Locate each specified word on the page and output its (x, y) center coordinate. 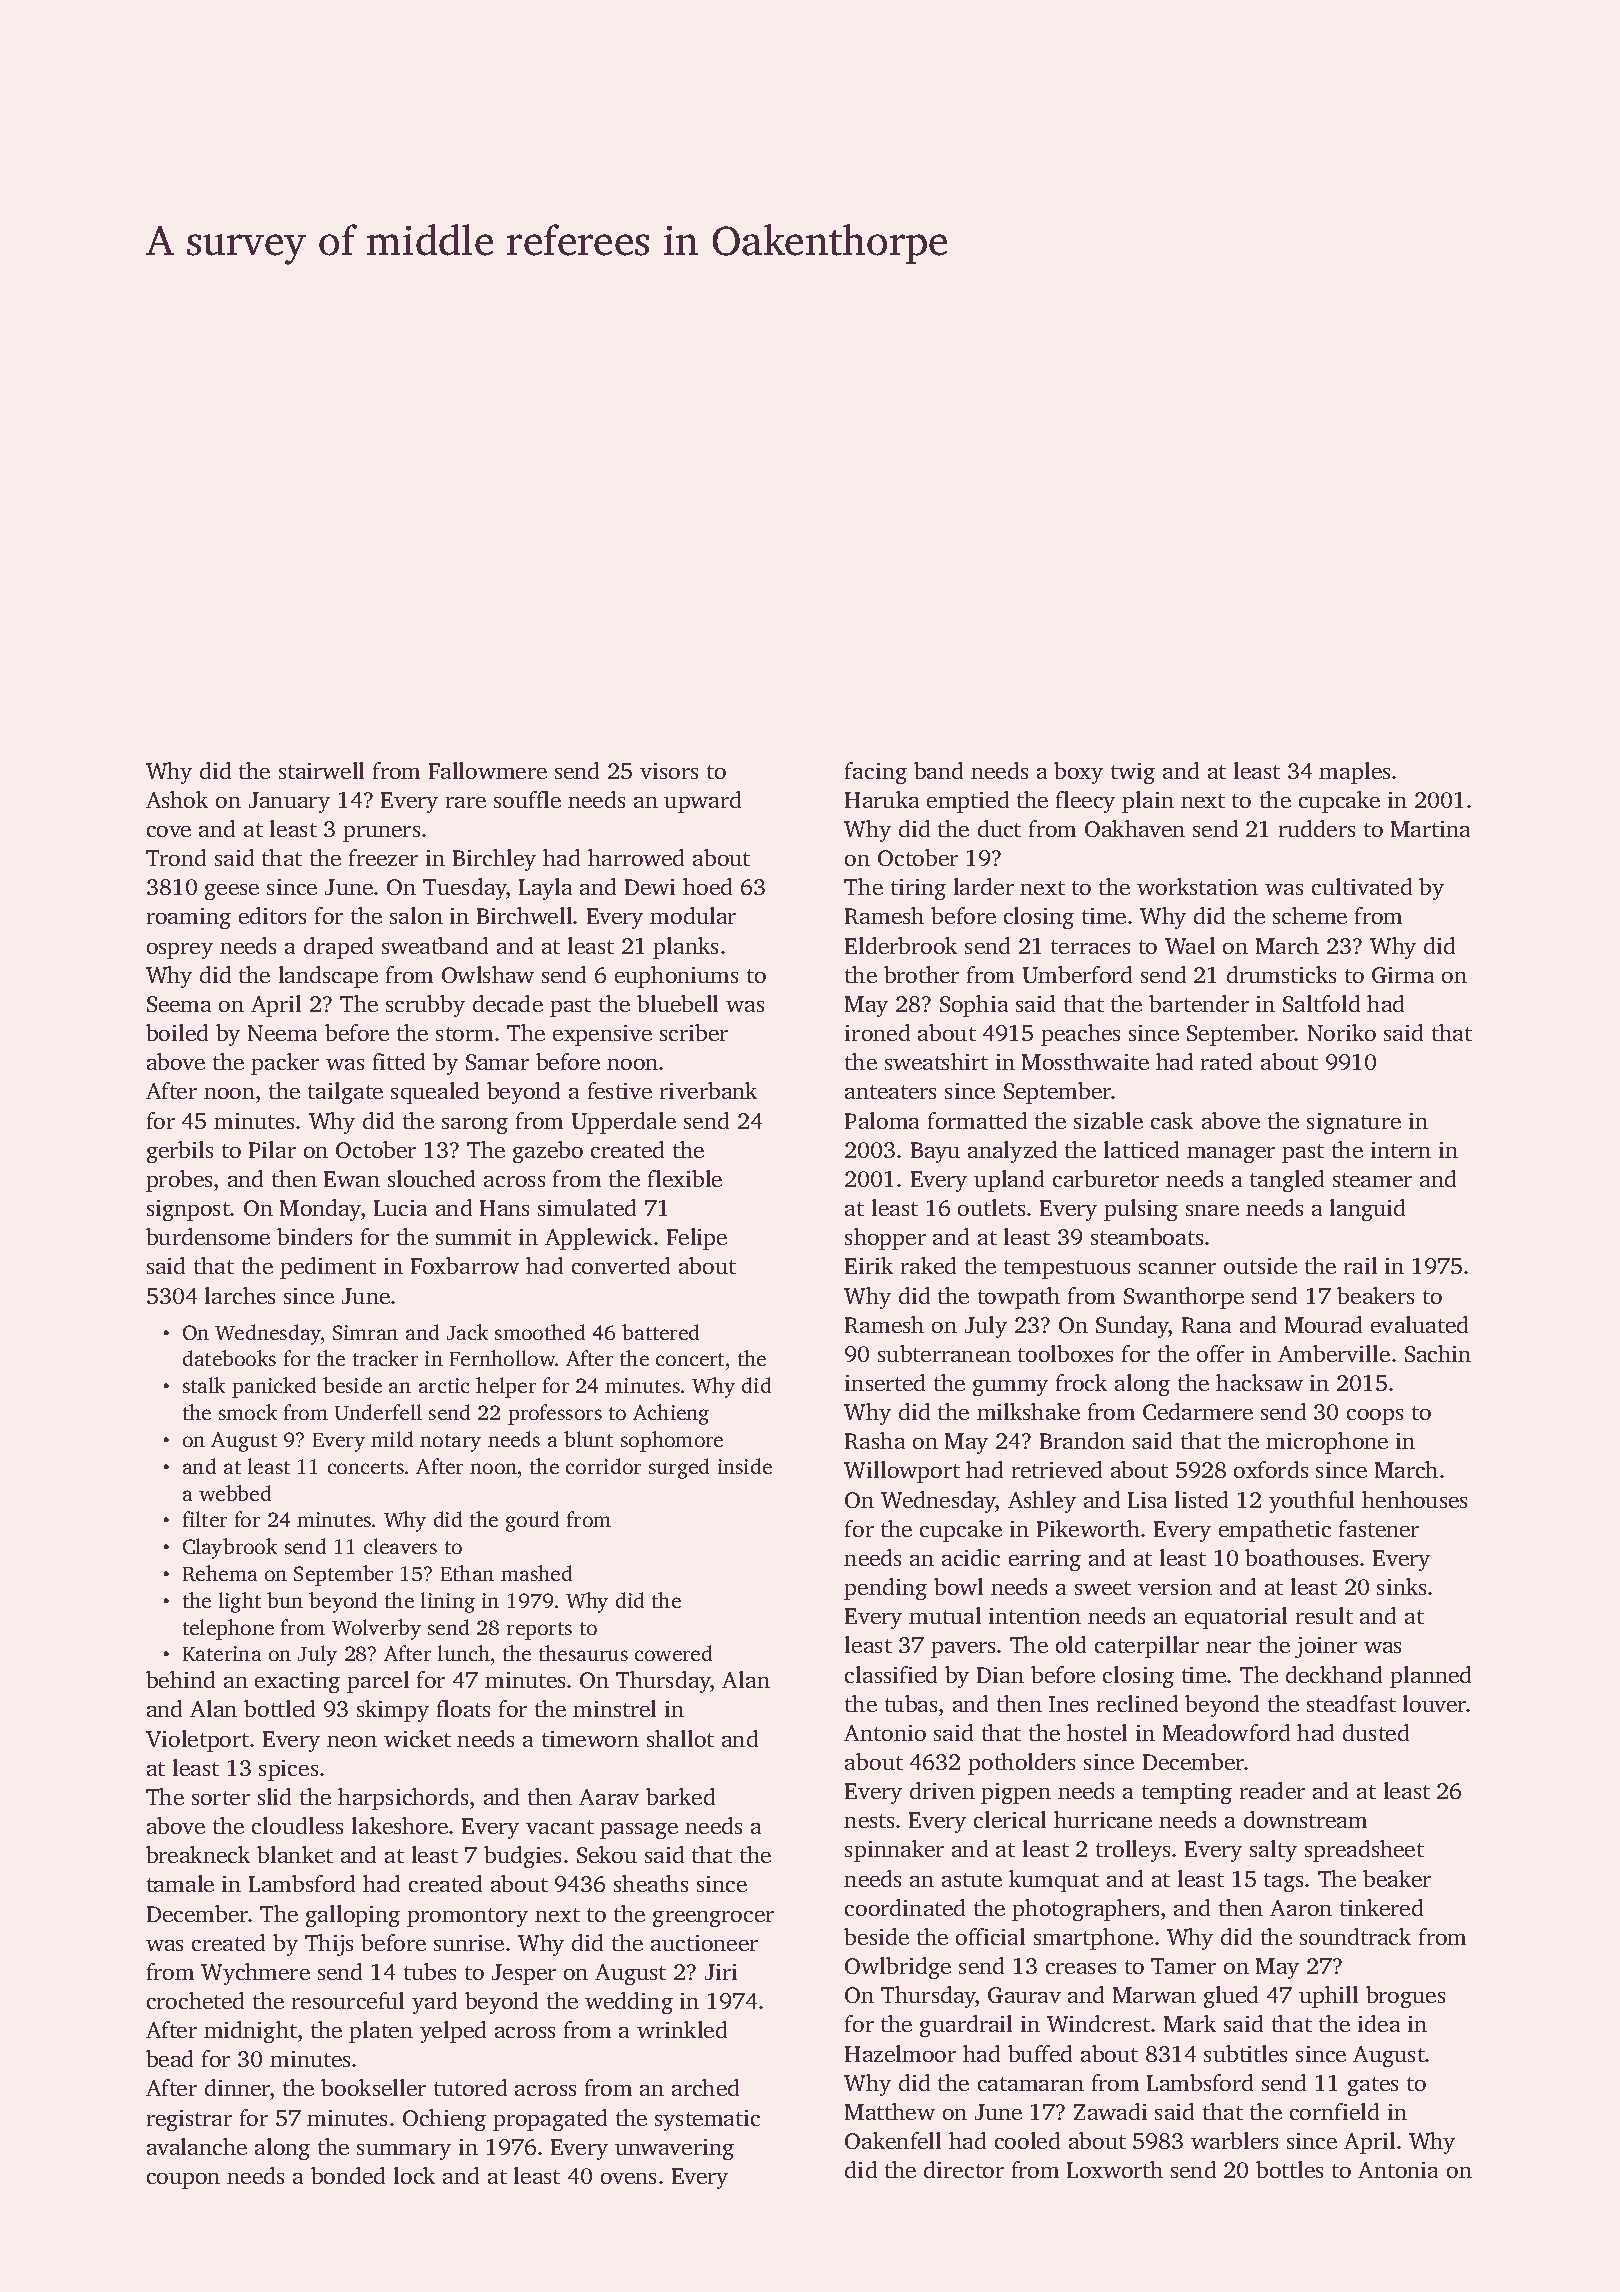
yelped (453, 2032)
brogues (1405, 1997)
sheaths (651, 1883)
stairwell (321, 770)
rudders (1317, 828)
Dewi (650, 887)
